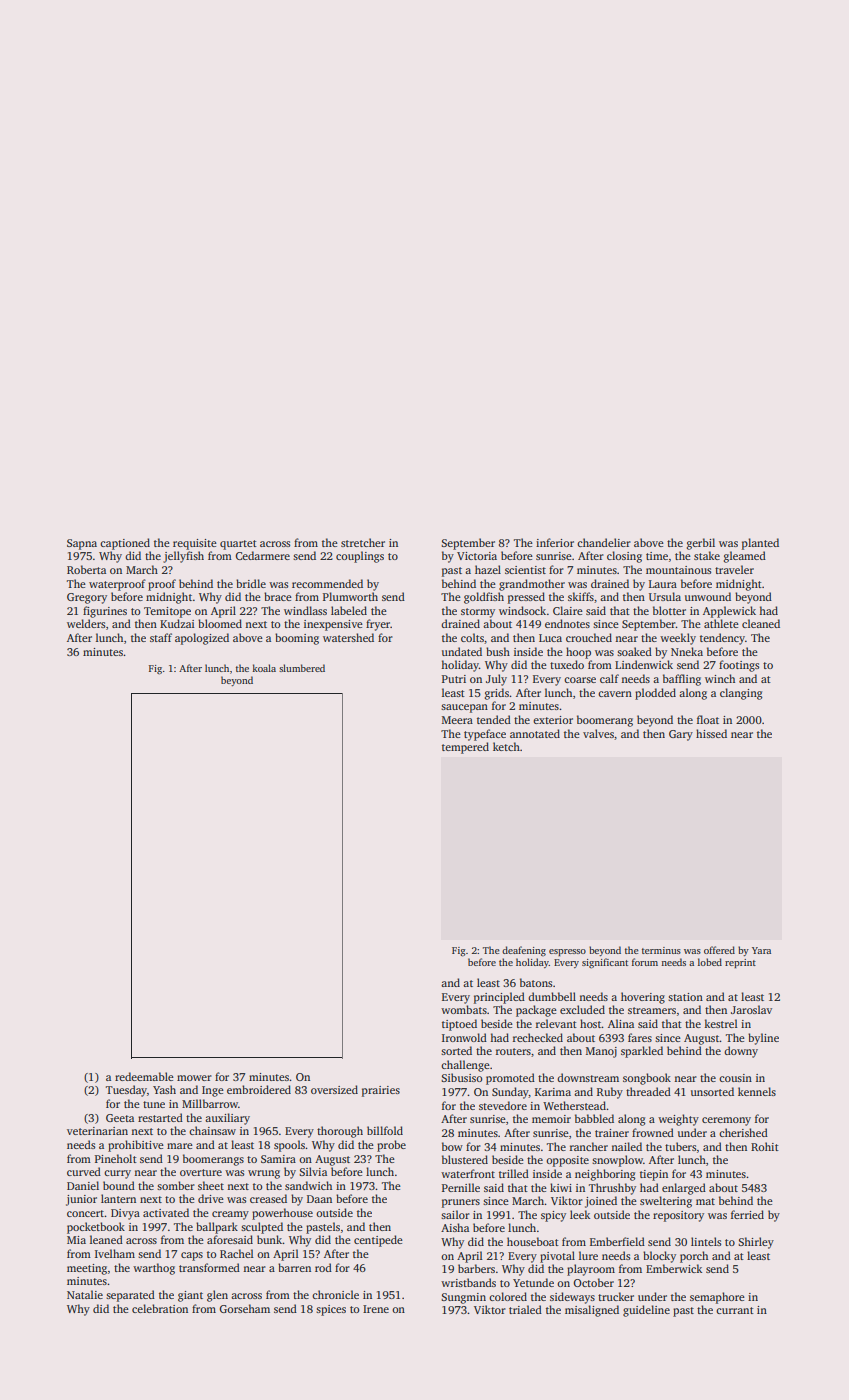  Describe the element at coordinates (499, 998) in the page. I see `principled` at that location.
